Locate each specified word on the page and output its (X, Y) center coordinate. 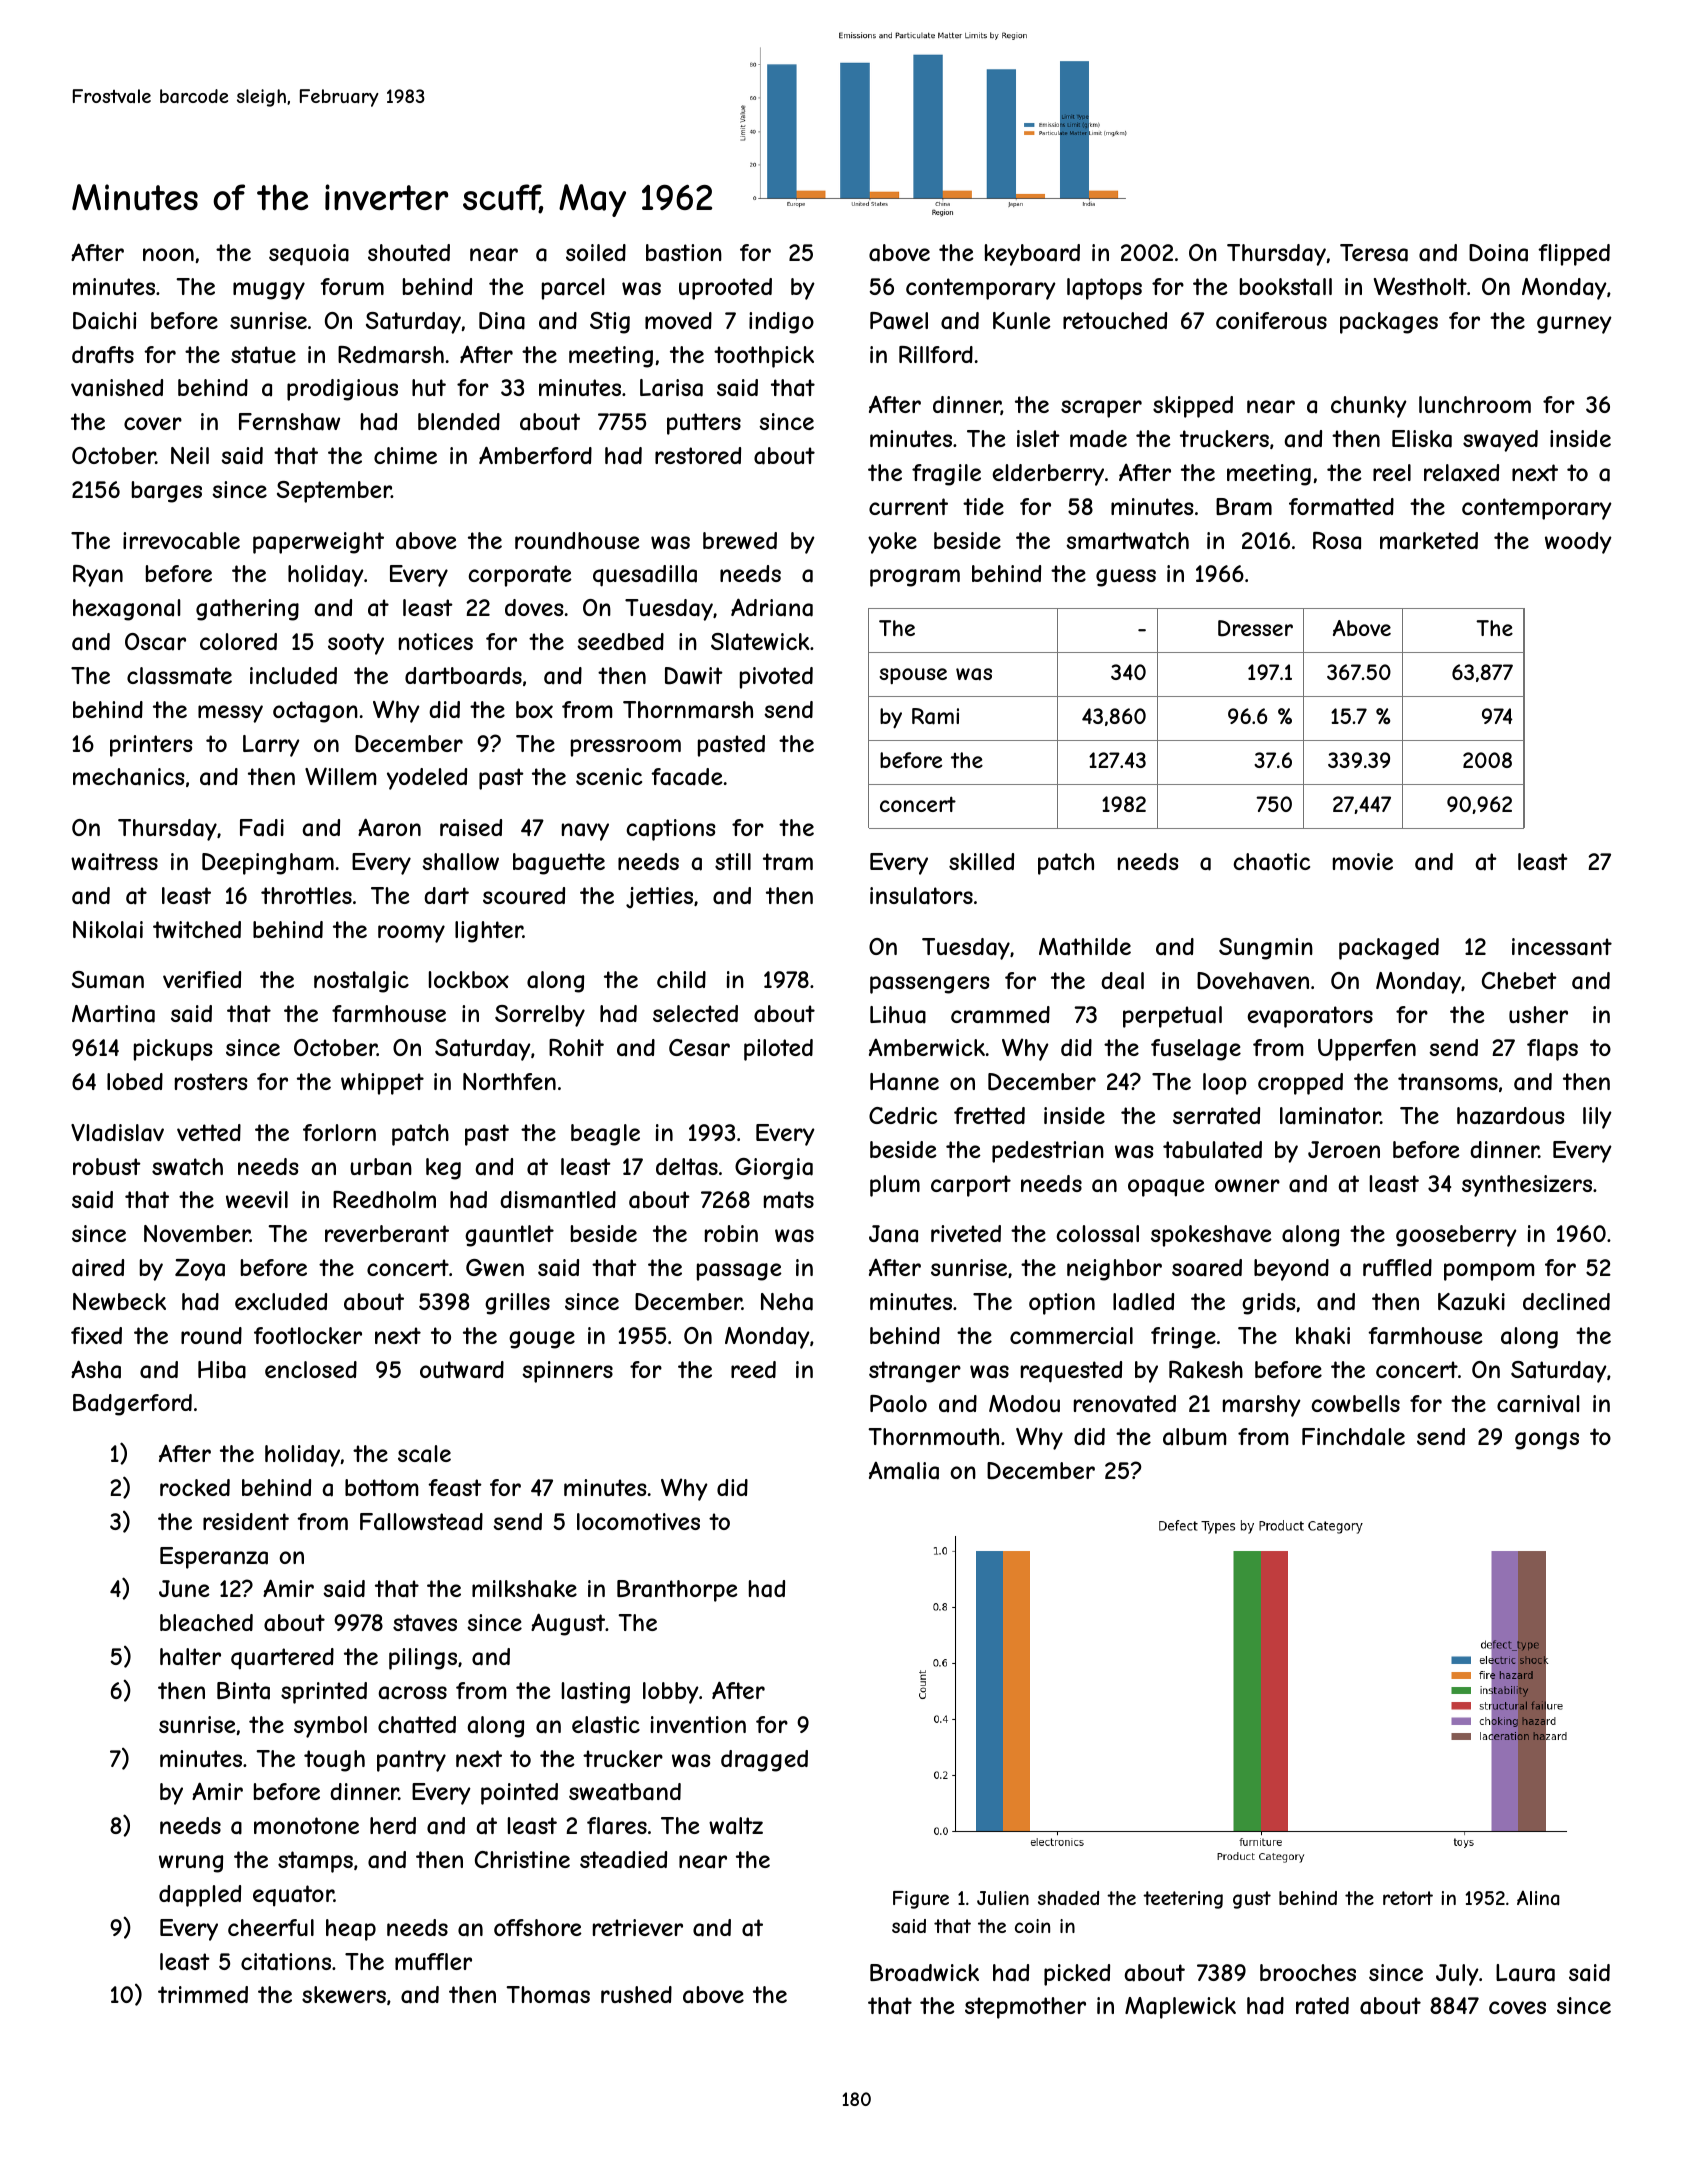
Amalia (904, 1471)
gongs (1547, 1441)
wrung (191, 1864)
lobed (135, 1081)
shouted (409, 252)
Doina (1498, 253)
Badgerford (132, 1405)
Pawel (899, 321)
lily (1597, 1118)
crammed (1000, 1015)
